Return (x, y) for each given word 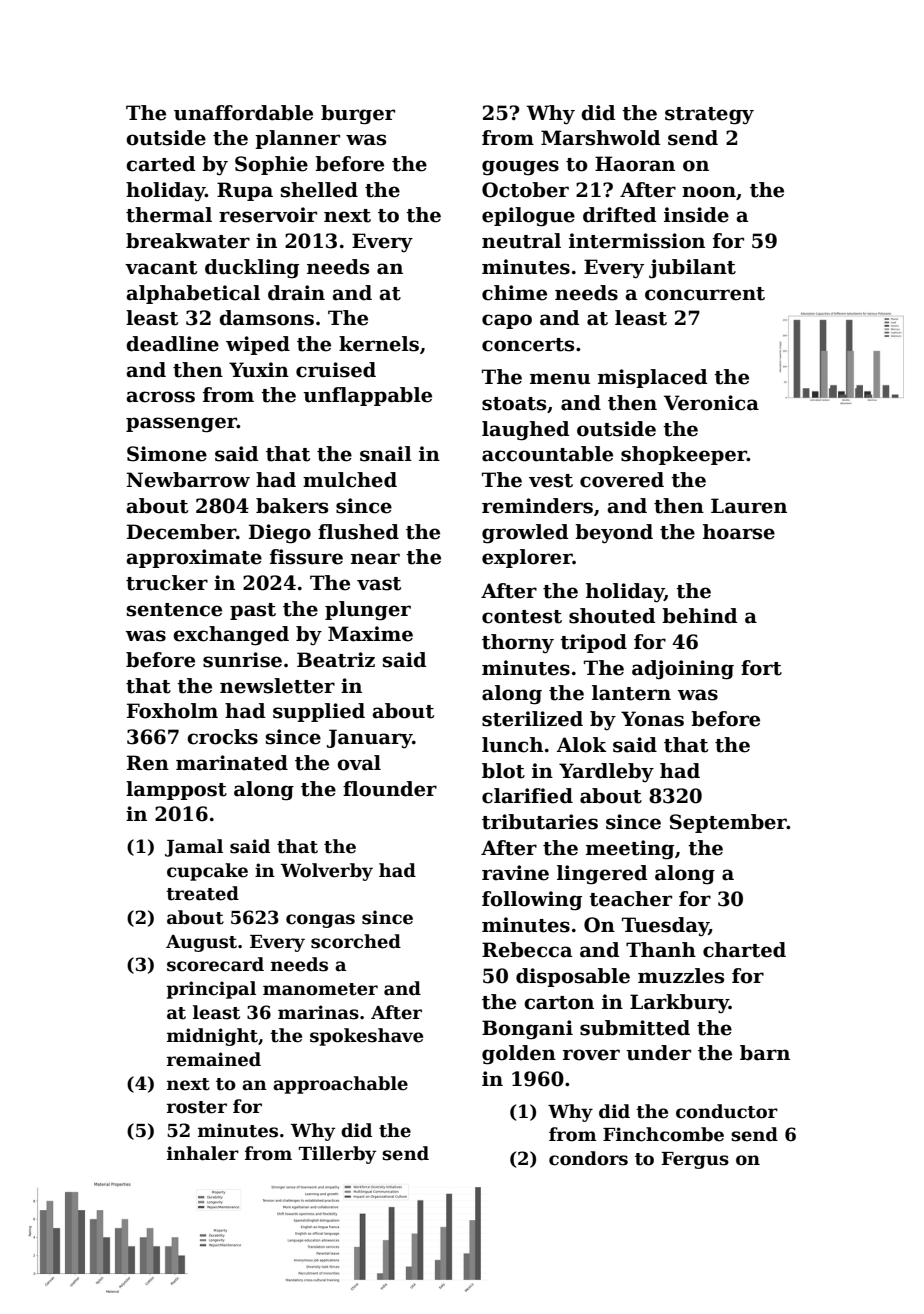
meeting (630, 850)
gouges (520, 168)
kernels (379, 344)
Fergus (695, 1160)
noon (709, 192)
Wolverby (327, 872)
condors (588, 1158)
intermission (637, 241)
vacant (161, 268)
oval (359, 763)
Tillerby (337, 1155)
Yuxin (259, 370)
